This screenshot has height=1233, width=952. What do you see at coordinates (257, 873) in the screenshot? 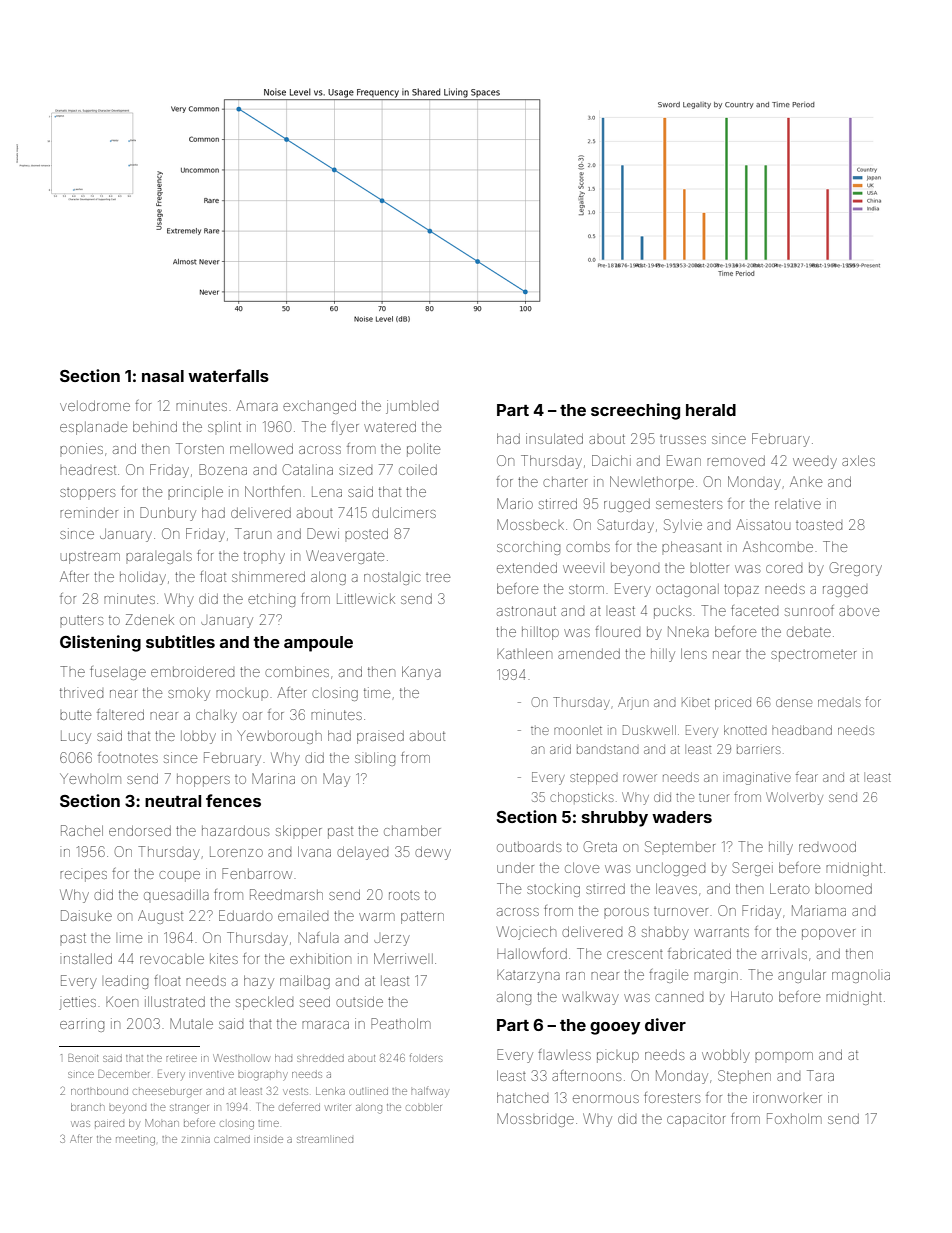
I see `Fenbarrow` at bounding box center [257, 873].
